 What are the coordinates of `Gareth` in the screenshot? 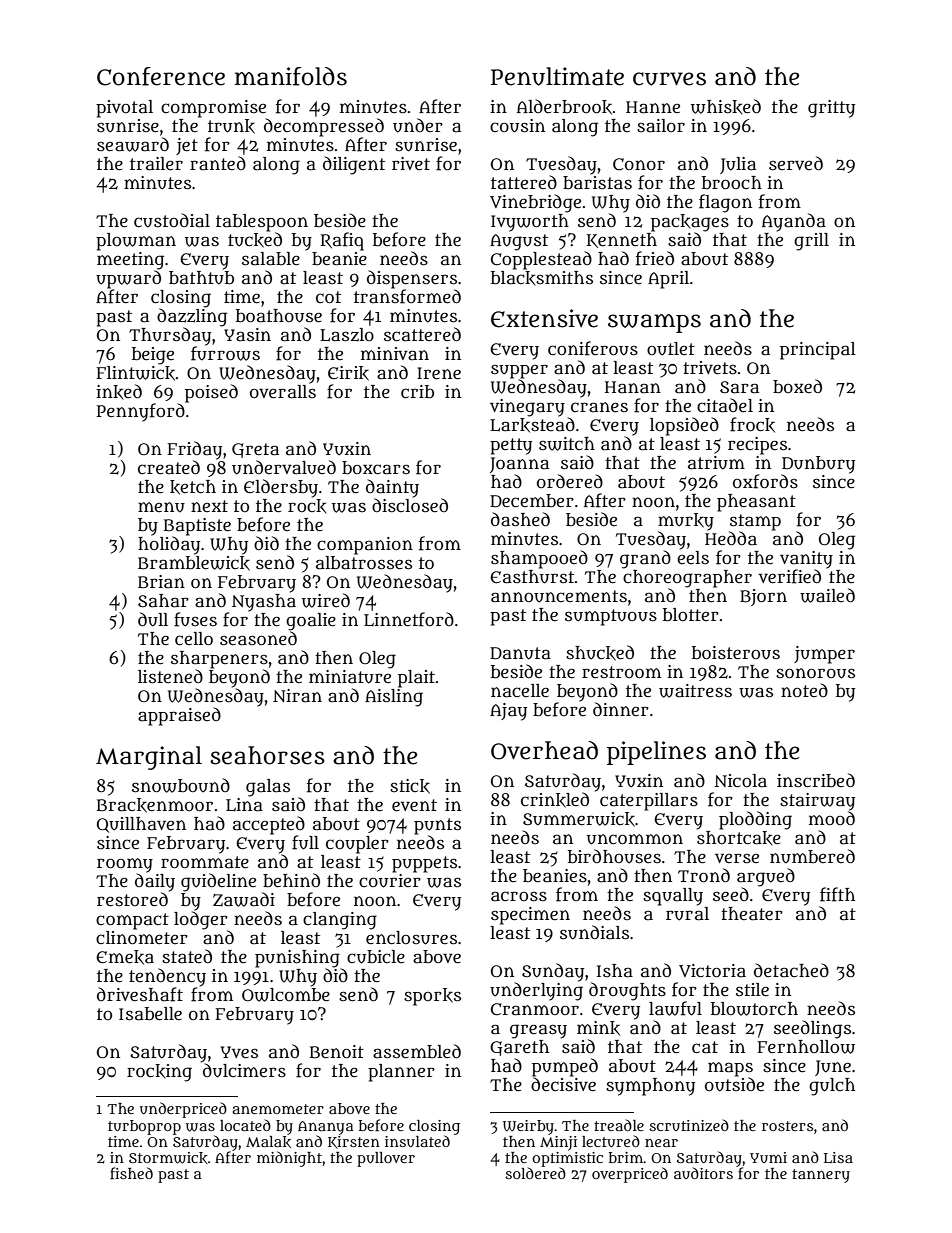 It's located at (519, 1048).
